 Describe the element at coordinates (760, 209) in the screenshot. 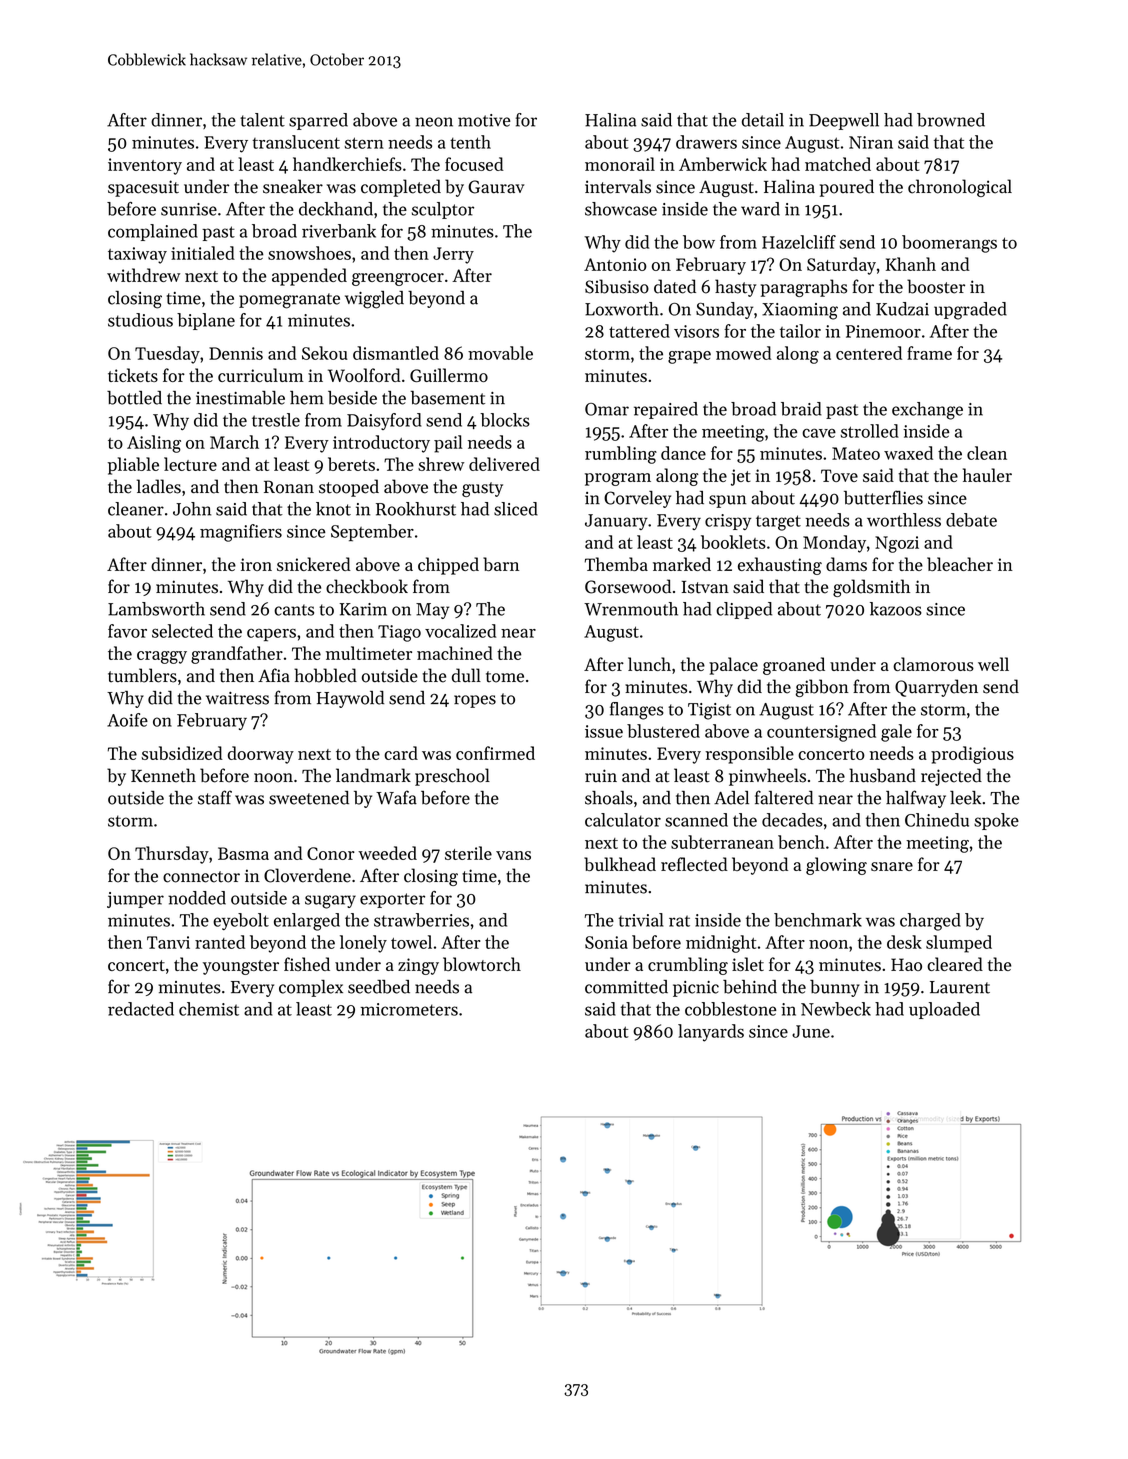

I see `ward` at that location.
